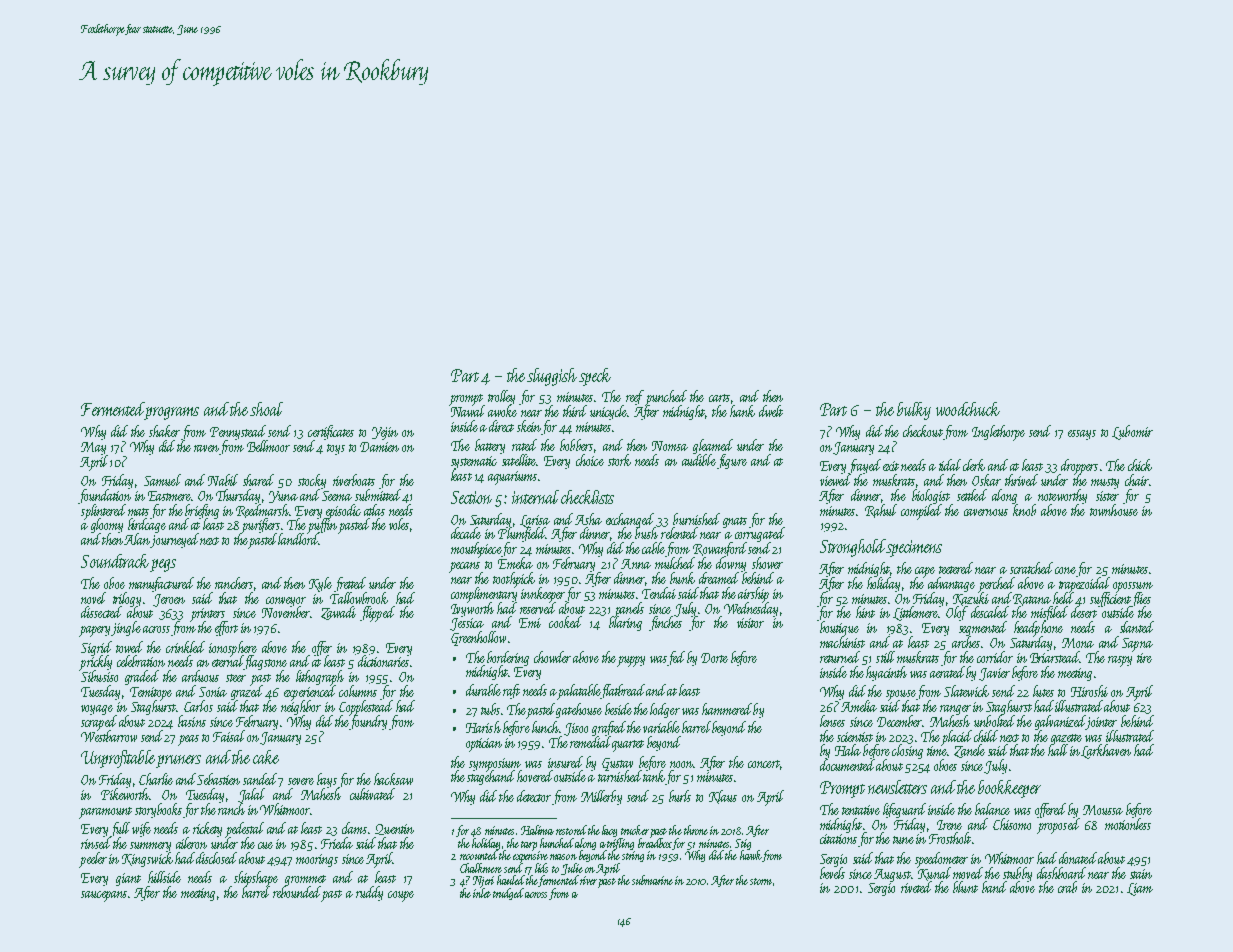 The width and height of the screenshot is (1233, 952). Describe the element at coordinates (115, 561) in the screenshot. I see `Soundtrack` at that location.
